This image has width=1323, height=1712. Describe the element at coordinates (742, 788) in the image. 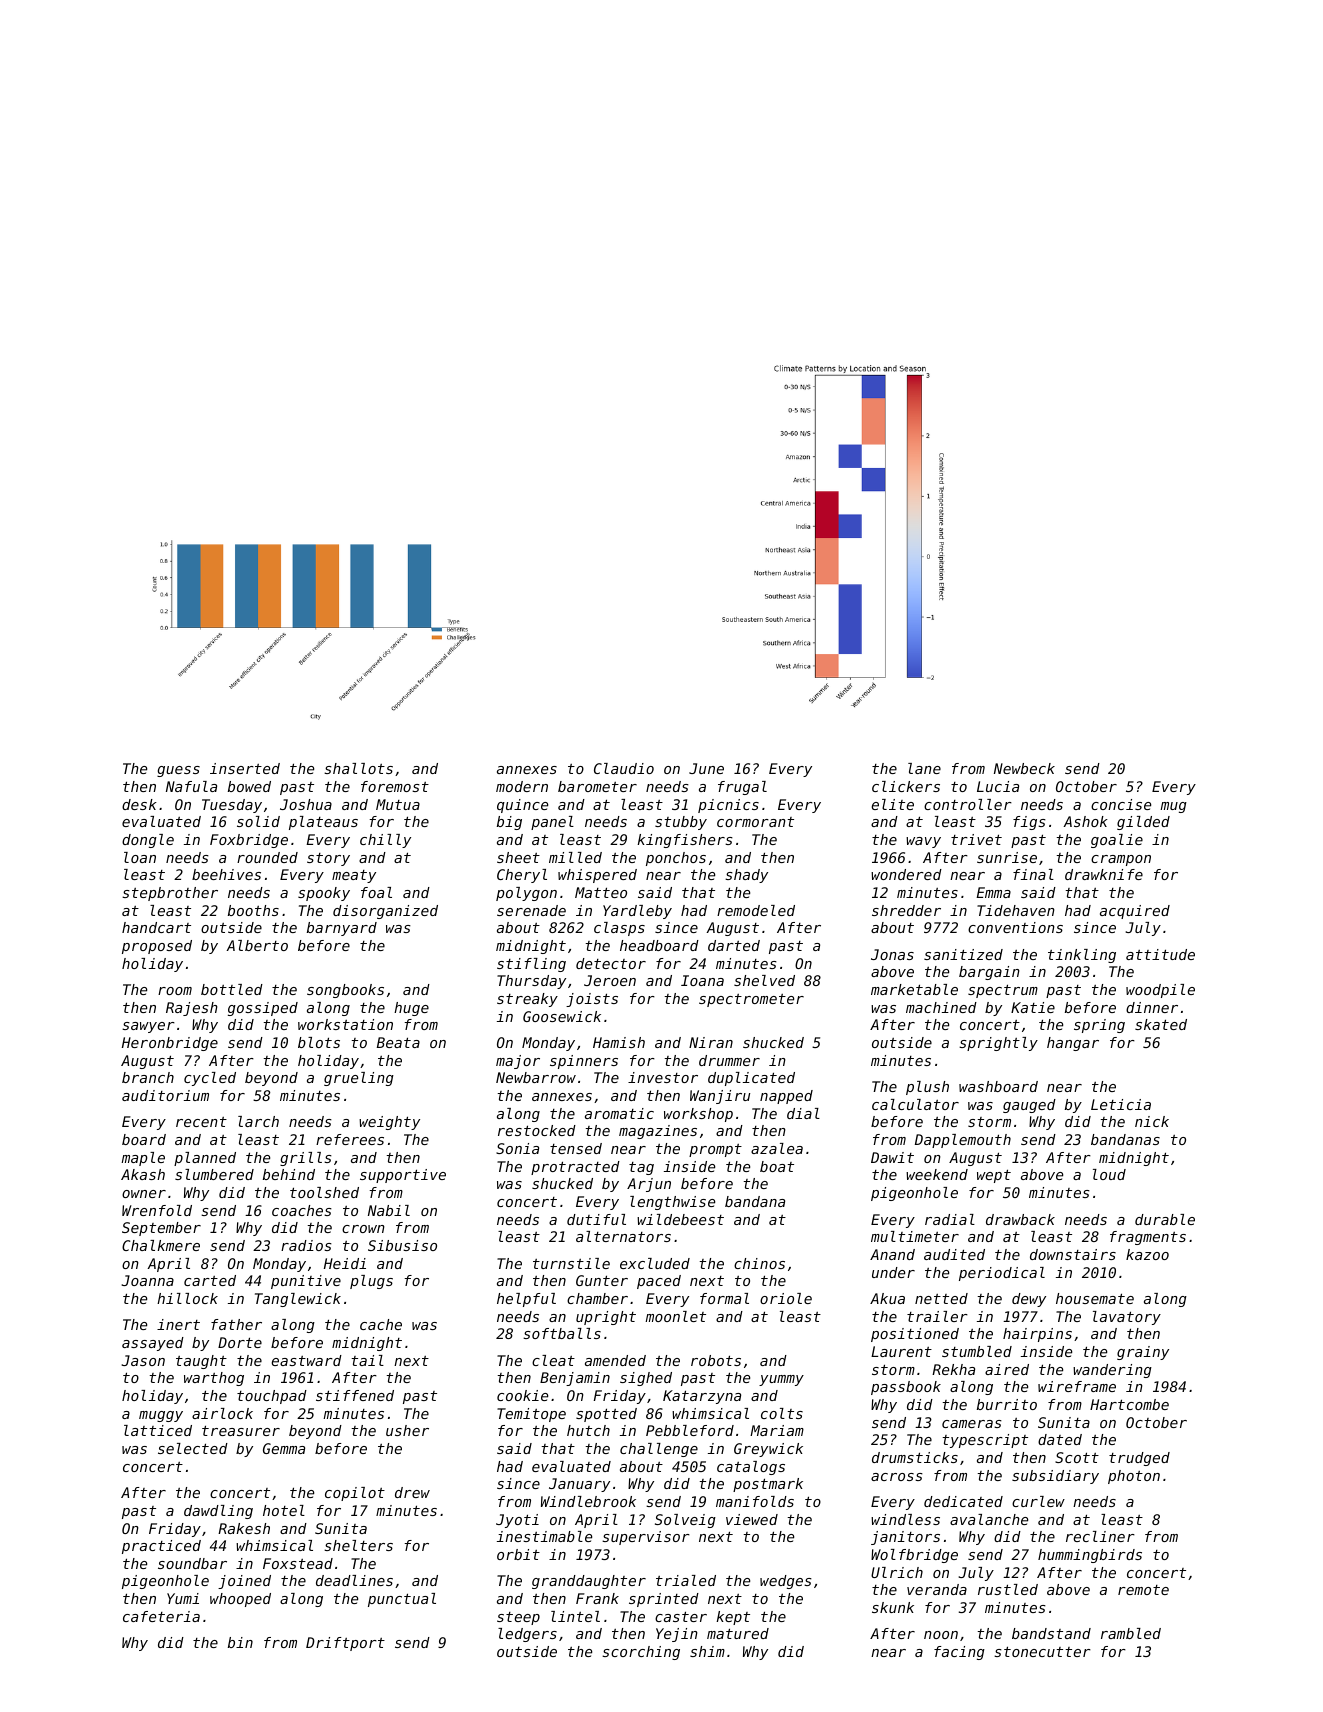

I see `frugal` at that location.
